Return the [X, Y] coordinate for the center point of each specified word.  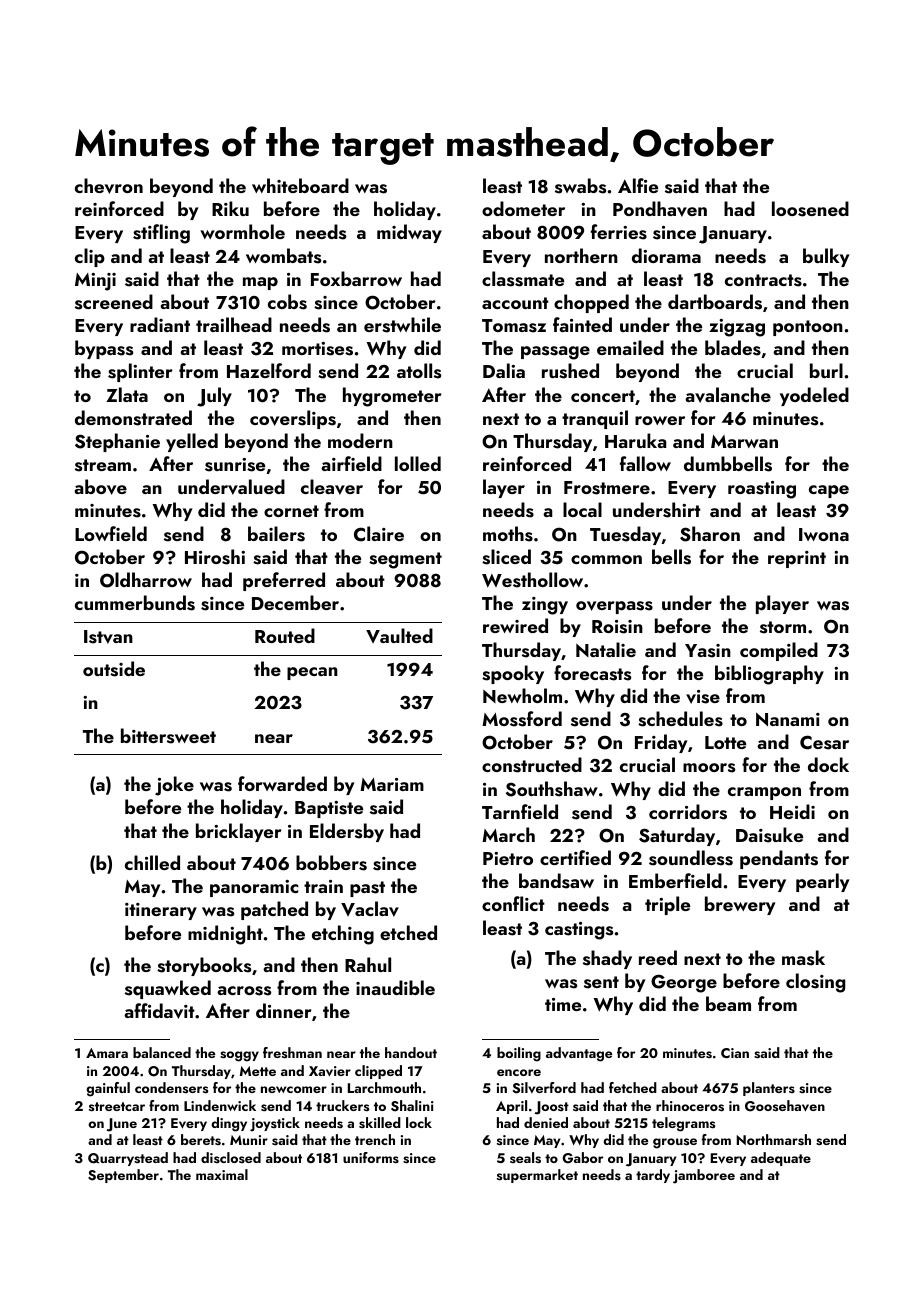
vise [703, 697]
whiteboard [300, 185]
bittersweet [168, 736]
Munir [249, 1140]
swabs [580, 186]
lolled [418, 463]
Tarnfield [520, 811]
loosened [810, 209]
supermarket [537, 1176]
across [244, 991]
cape [829, 491]
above [100, 487]
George [684, 983]
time [563, 1004]
